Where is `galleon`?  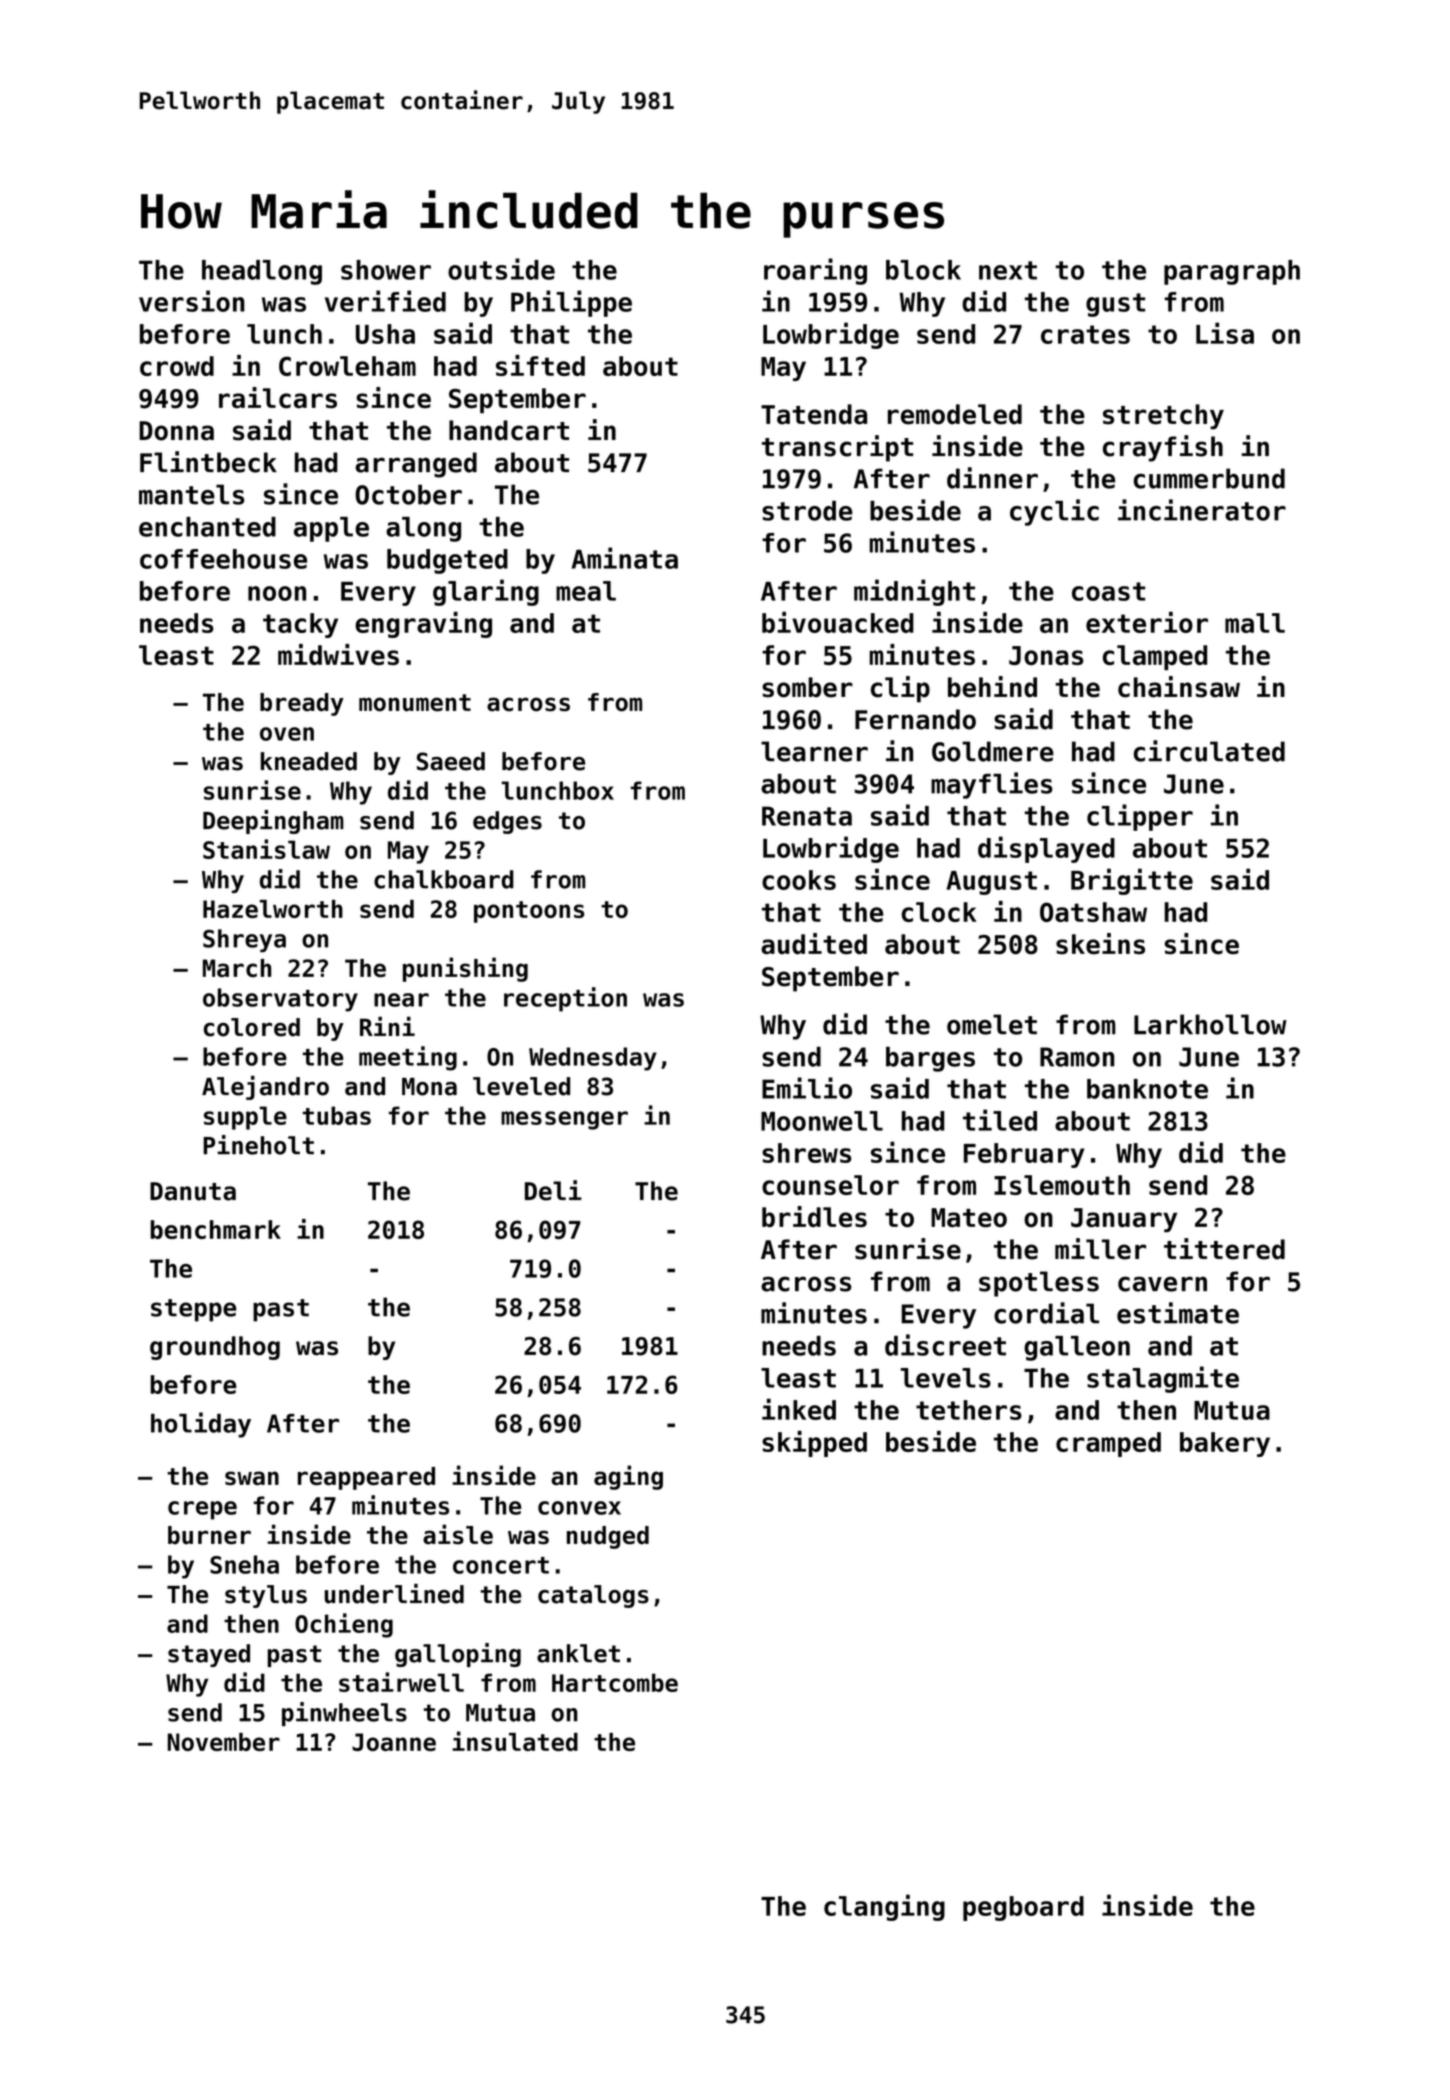 galleon is located at coordinates (1077, 1348).
